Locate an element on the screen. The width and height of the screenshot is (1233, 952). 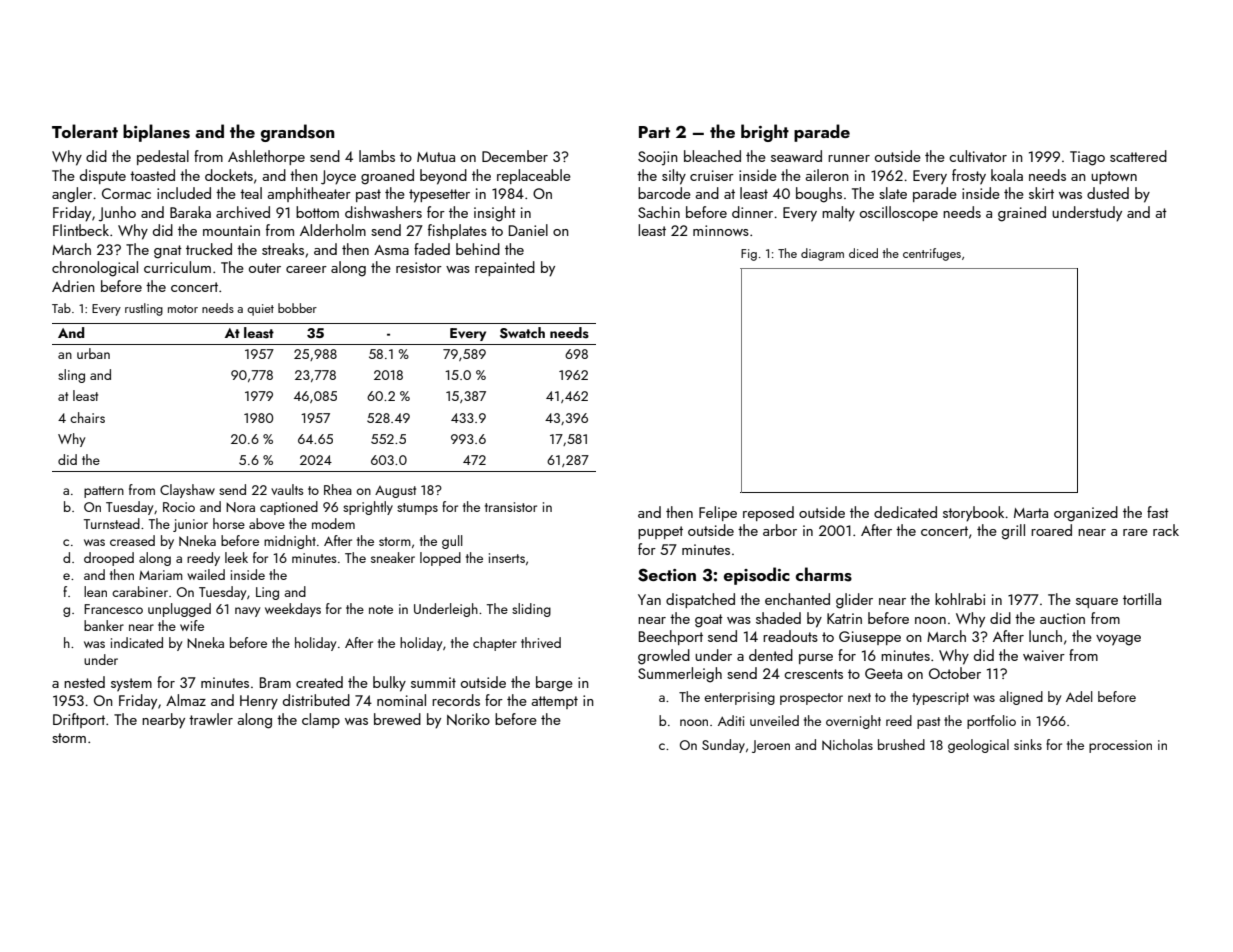
reposed is located at coordinates (768, 513).
